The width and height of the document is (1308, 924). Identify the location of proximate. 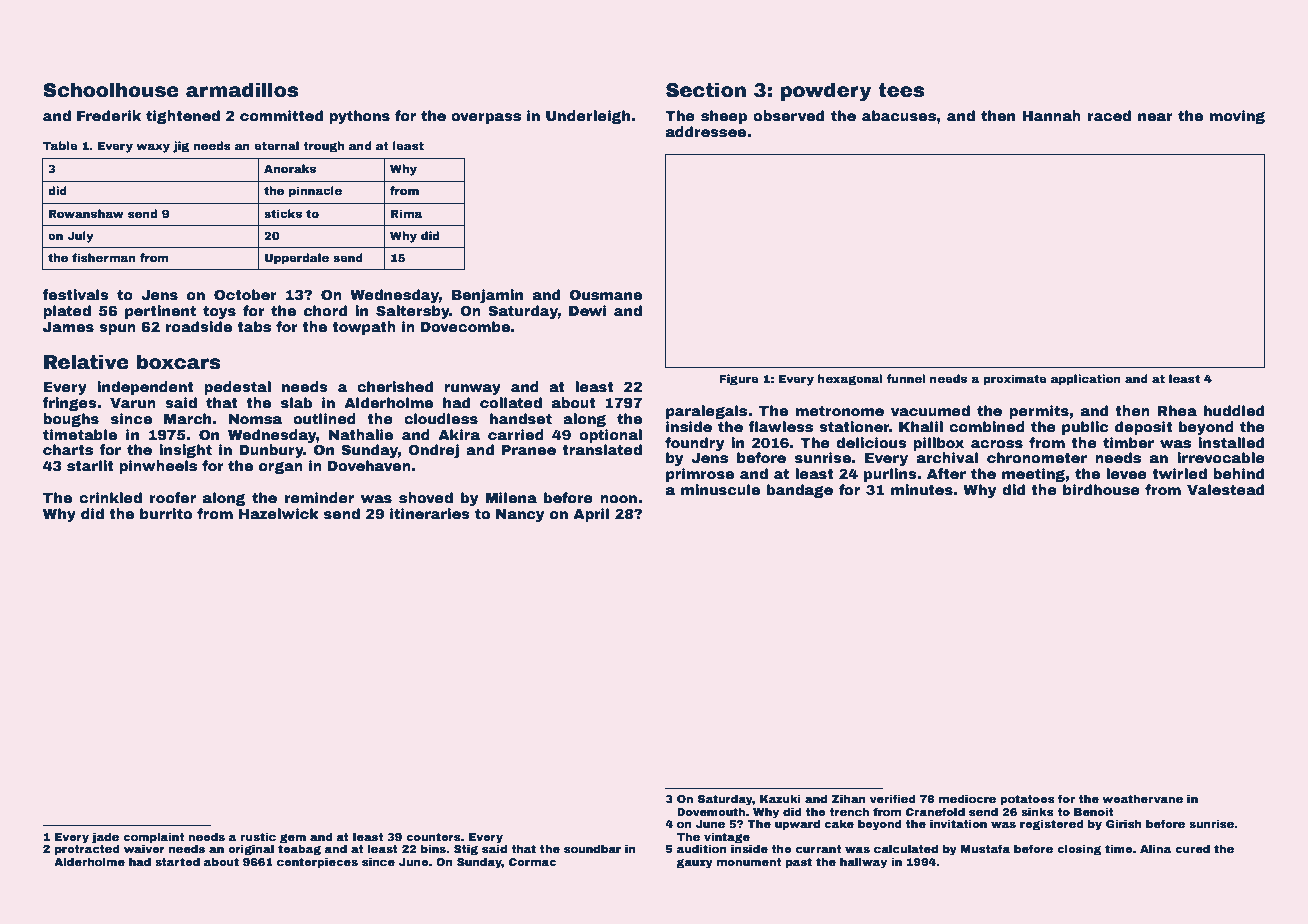
(1015, 380).
